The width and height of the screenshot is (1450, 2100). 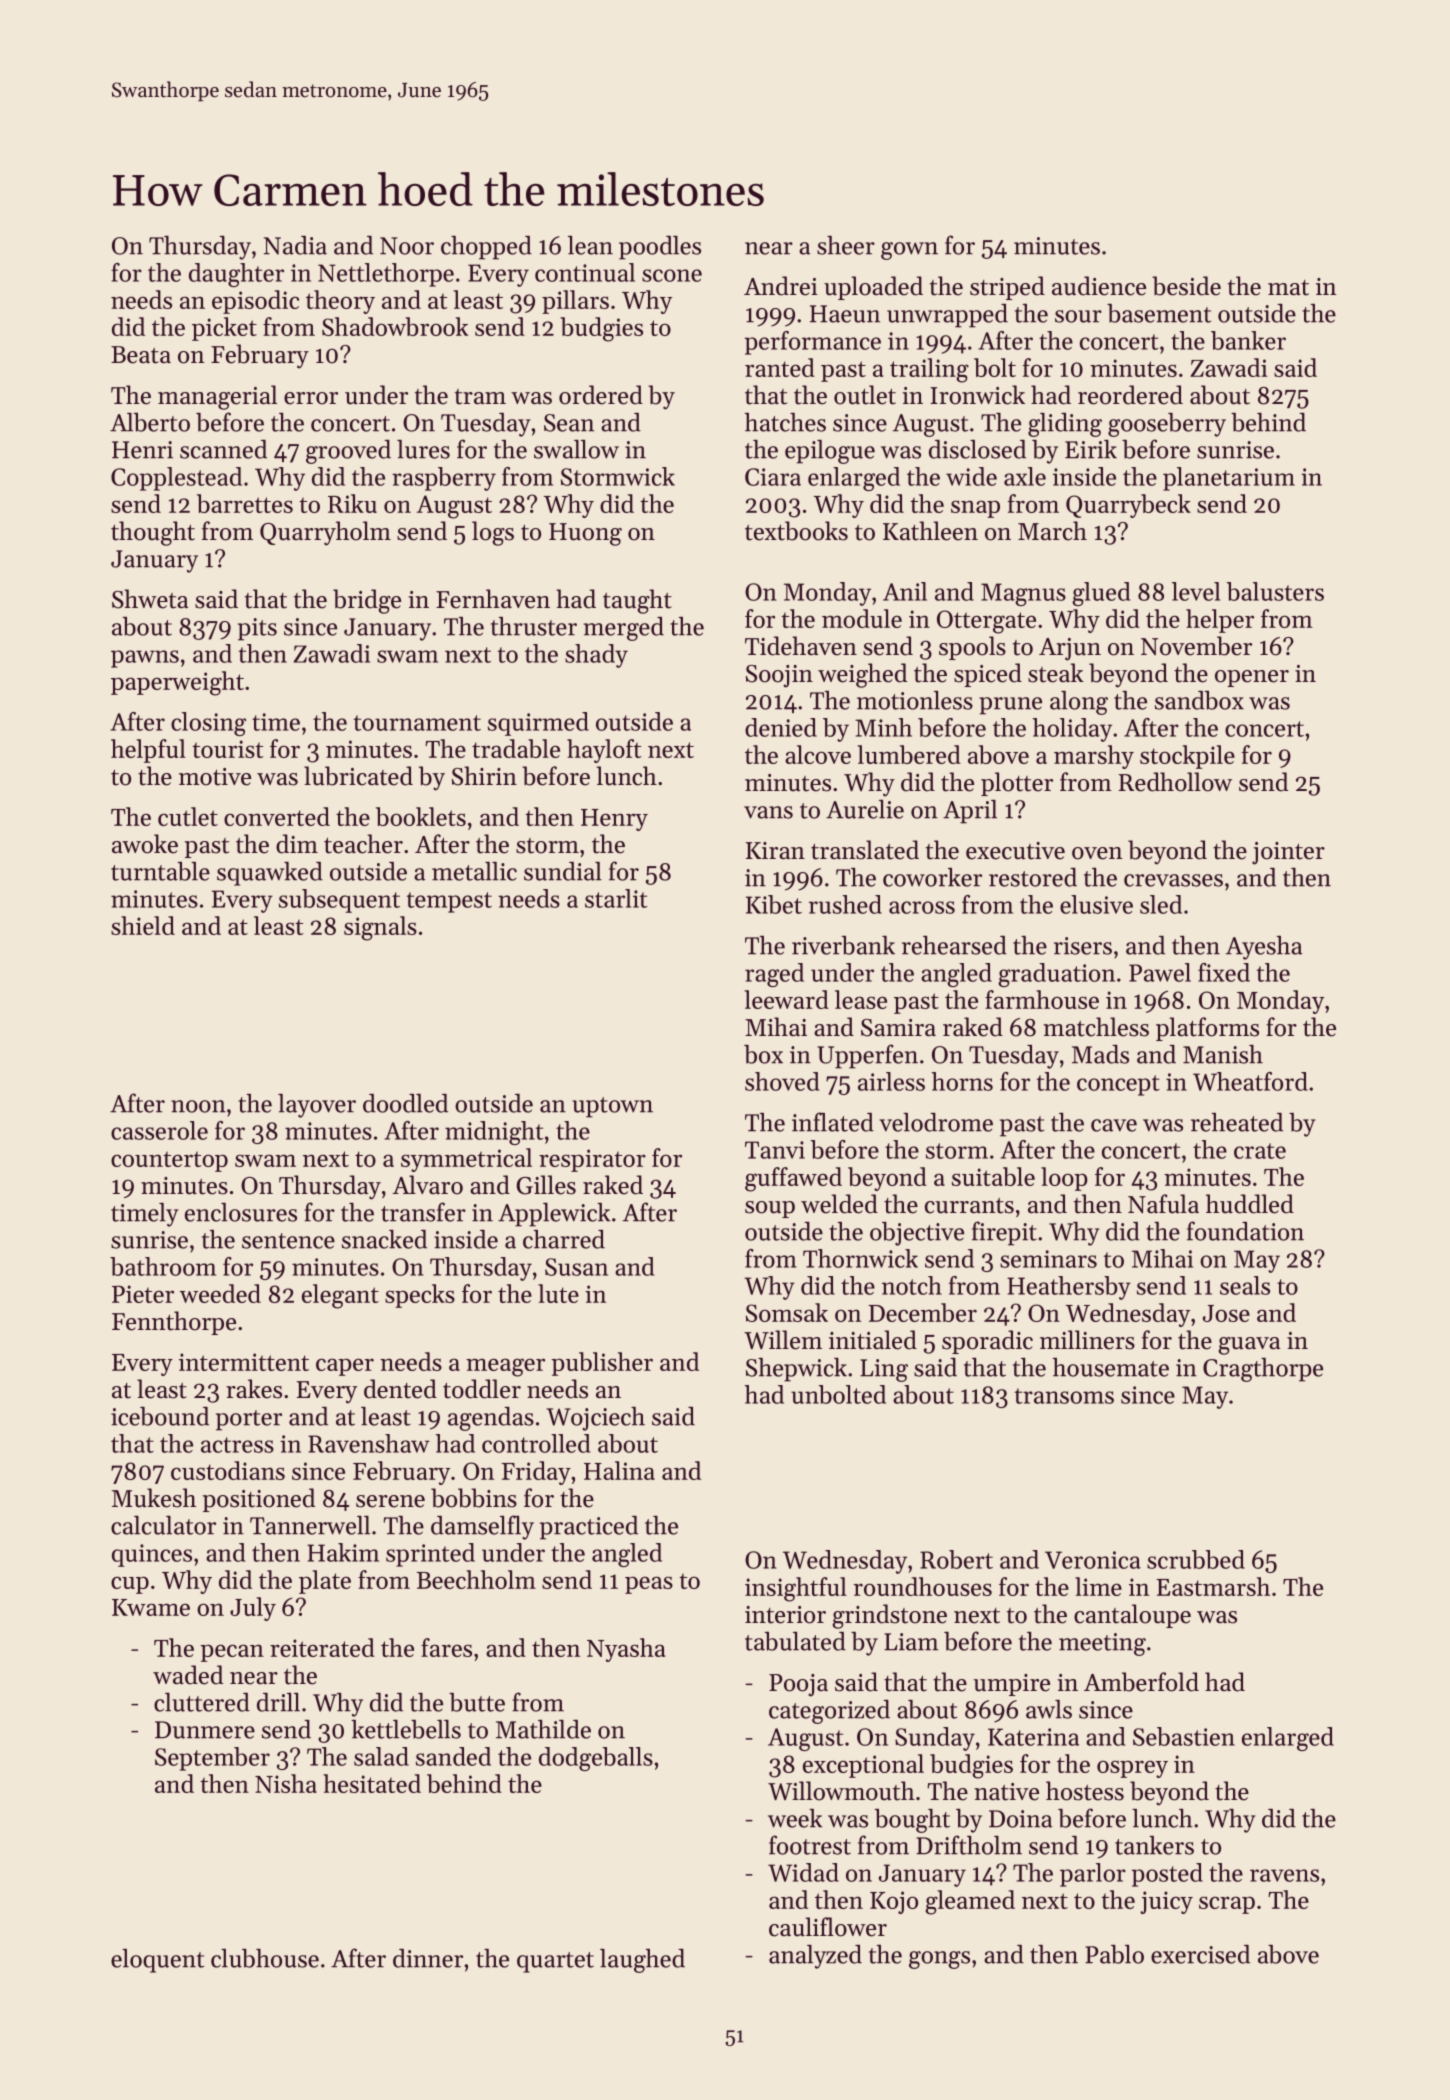 What do you see at coordinates (818, 754) in the screenshot?
I see `alcove` at bounding box center [818, 754].
